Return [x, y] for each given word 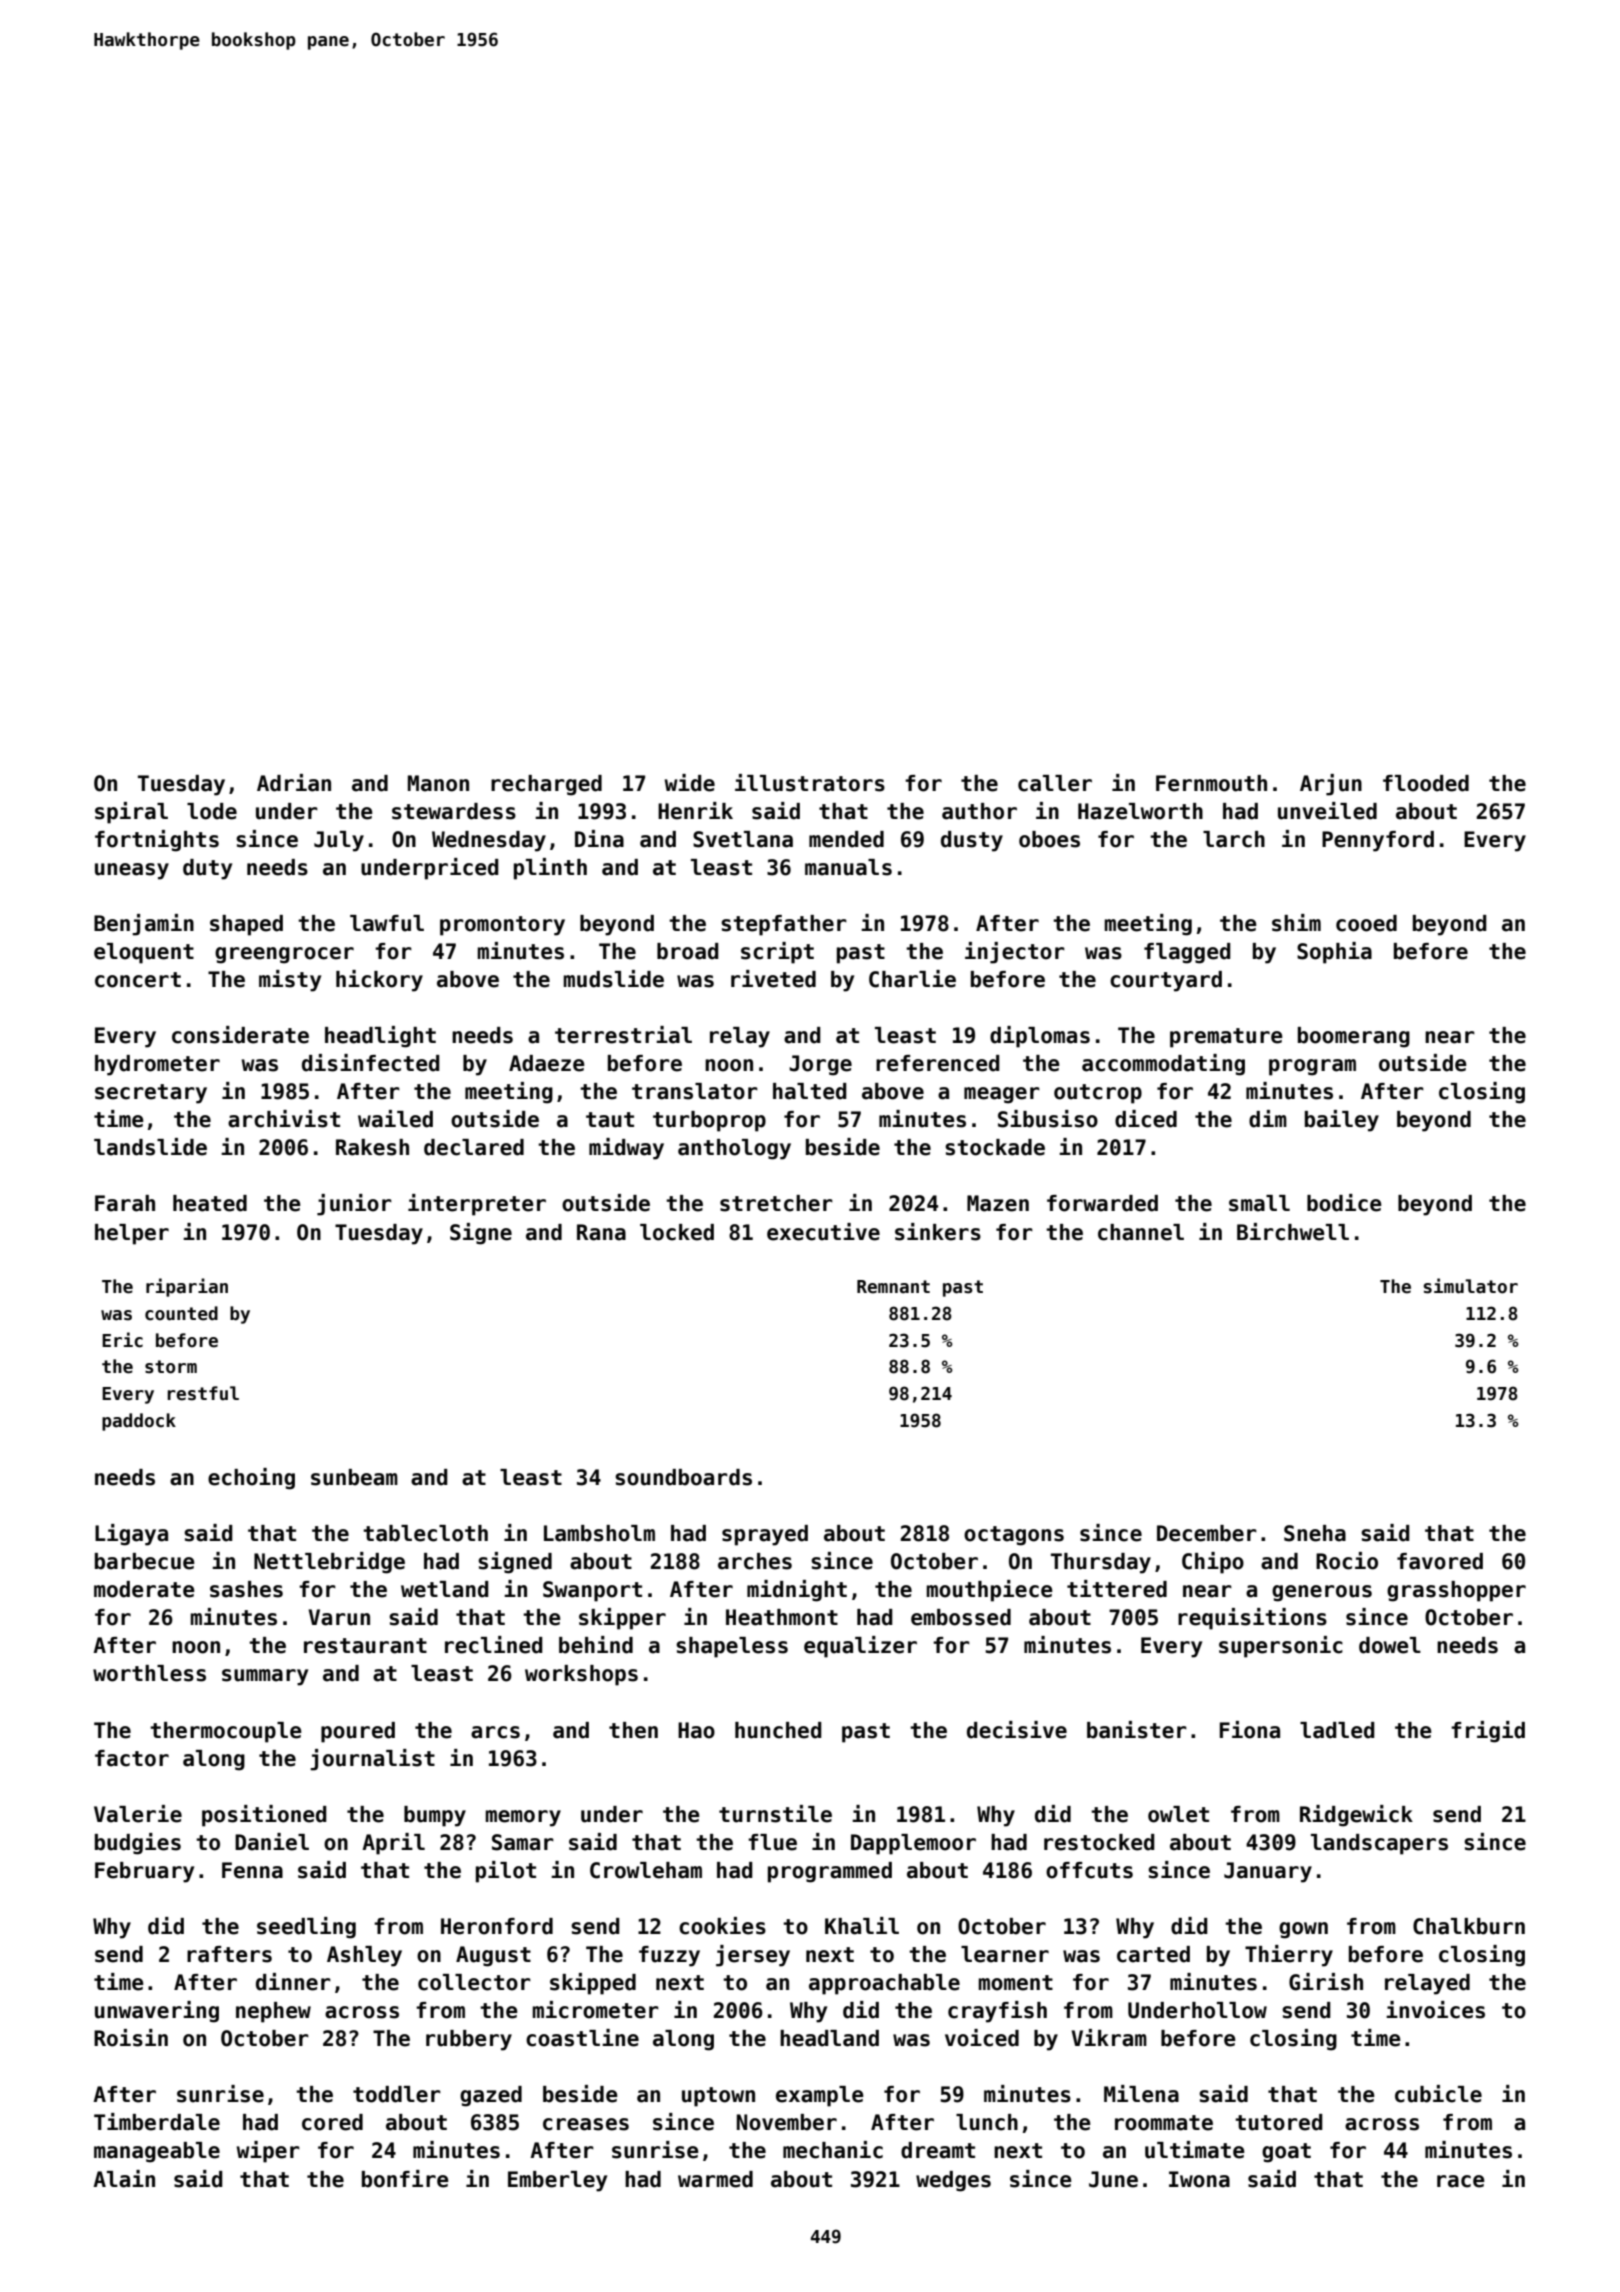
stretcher [776, 1203]
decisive [1017, 1730]
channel [1141, 1232]
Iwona [1199, 2179]
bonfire [405, 2179]
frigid [1488, 1732]
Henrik [695, 811]
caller [1055, 783]
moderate [144, 1589]
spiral [131, 813]
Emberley [557, 2181]
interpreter [477, 1205]
